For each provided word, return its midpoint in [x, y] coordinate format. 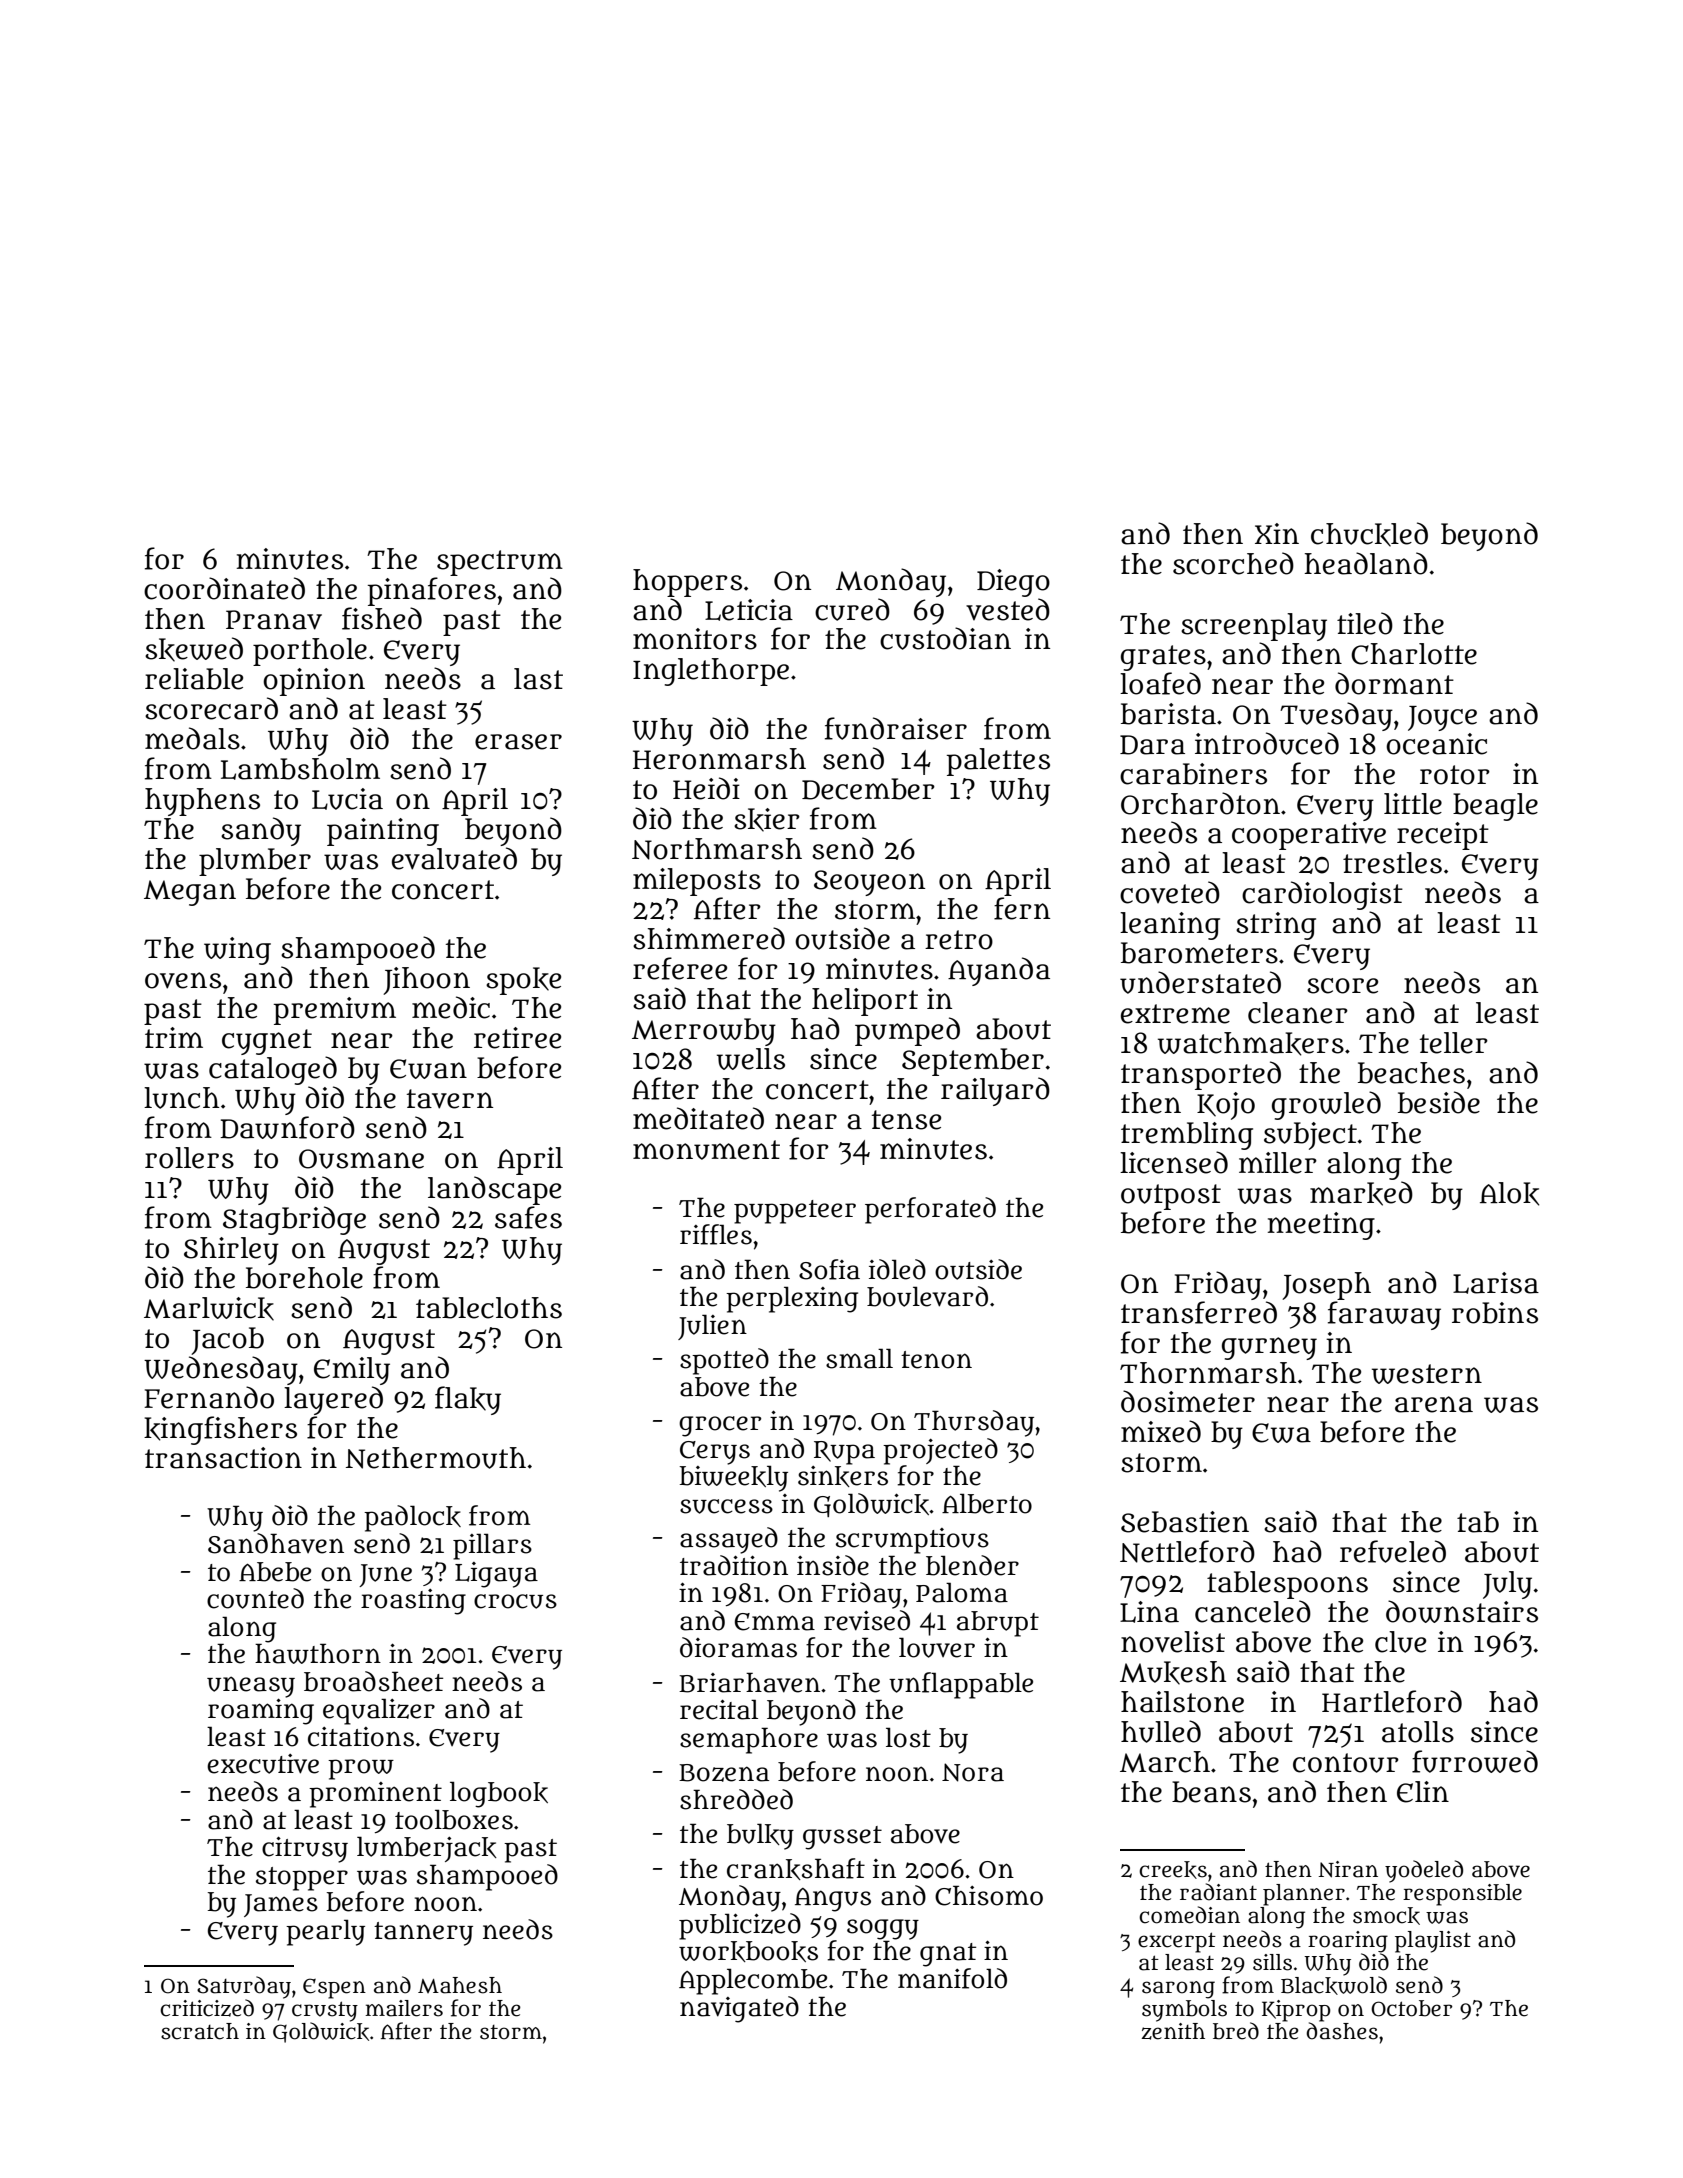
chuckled [1369, 534]
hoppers [687, 583]
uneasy [251, 1687]
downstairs [1462, 1611]
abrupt [998, 1624]
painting [383, 832]
